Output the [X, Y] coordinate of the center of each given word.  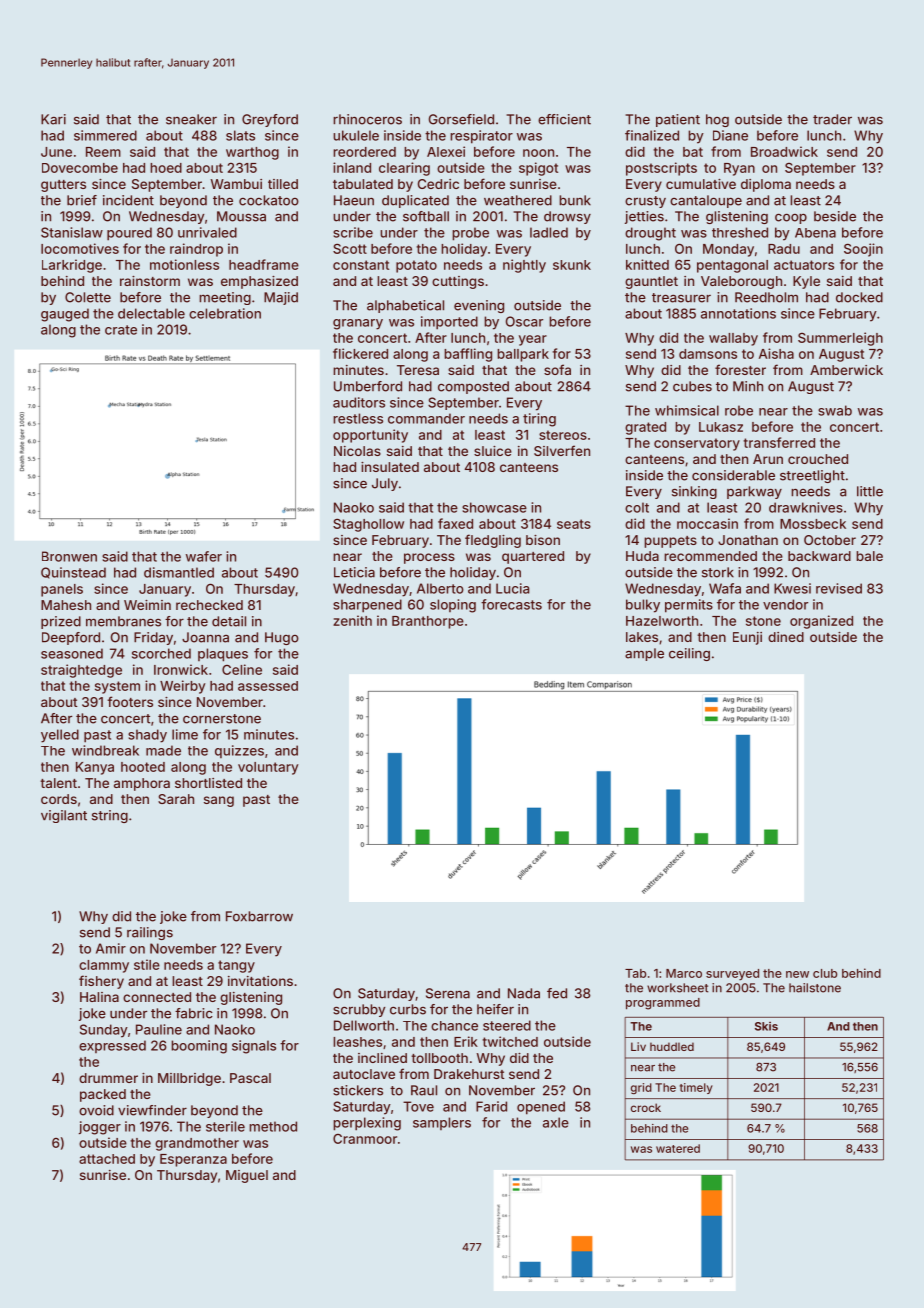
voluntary [268, 768]
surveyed [732, 975]
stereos [563, 435]
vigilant [64, 816]
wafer [204, 556]
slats [240, 135]
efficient [564, 119]
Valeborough [741, 282]
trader [832, 119]
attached [107, 1159]
